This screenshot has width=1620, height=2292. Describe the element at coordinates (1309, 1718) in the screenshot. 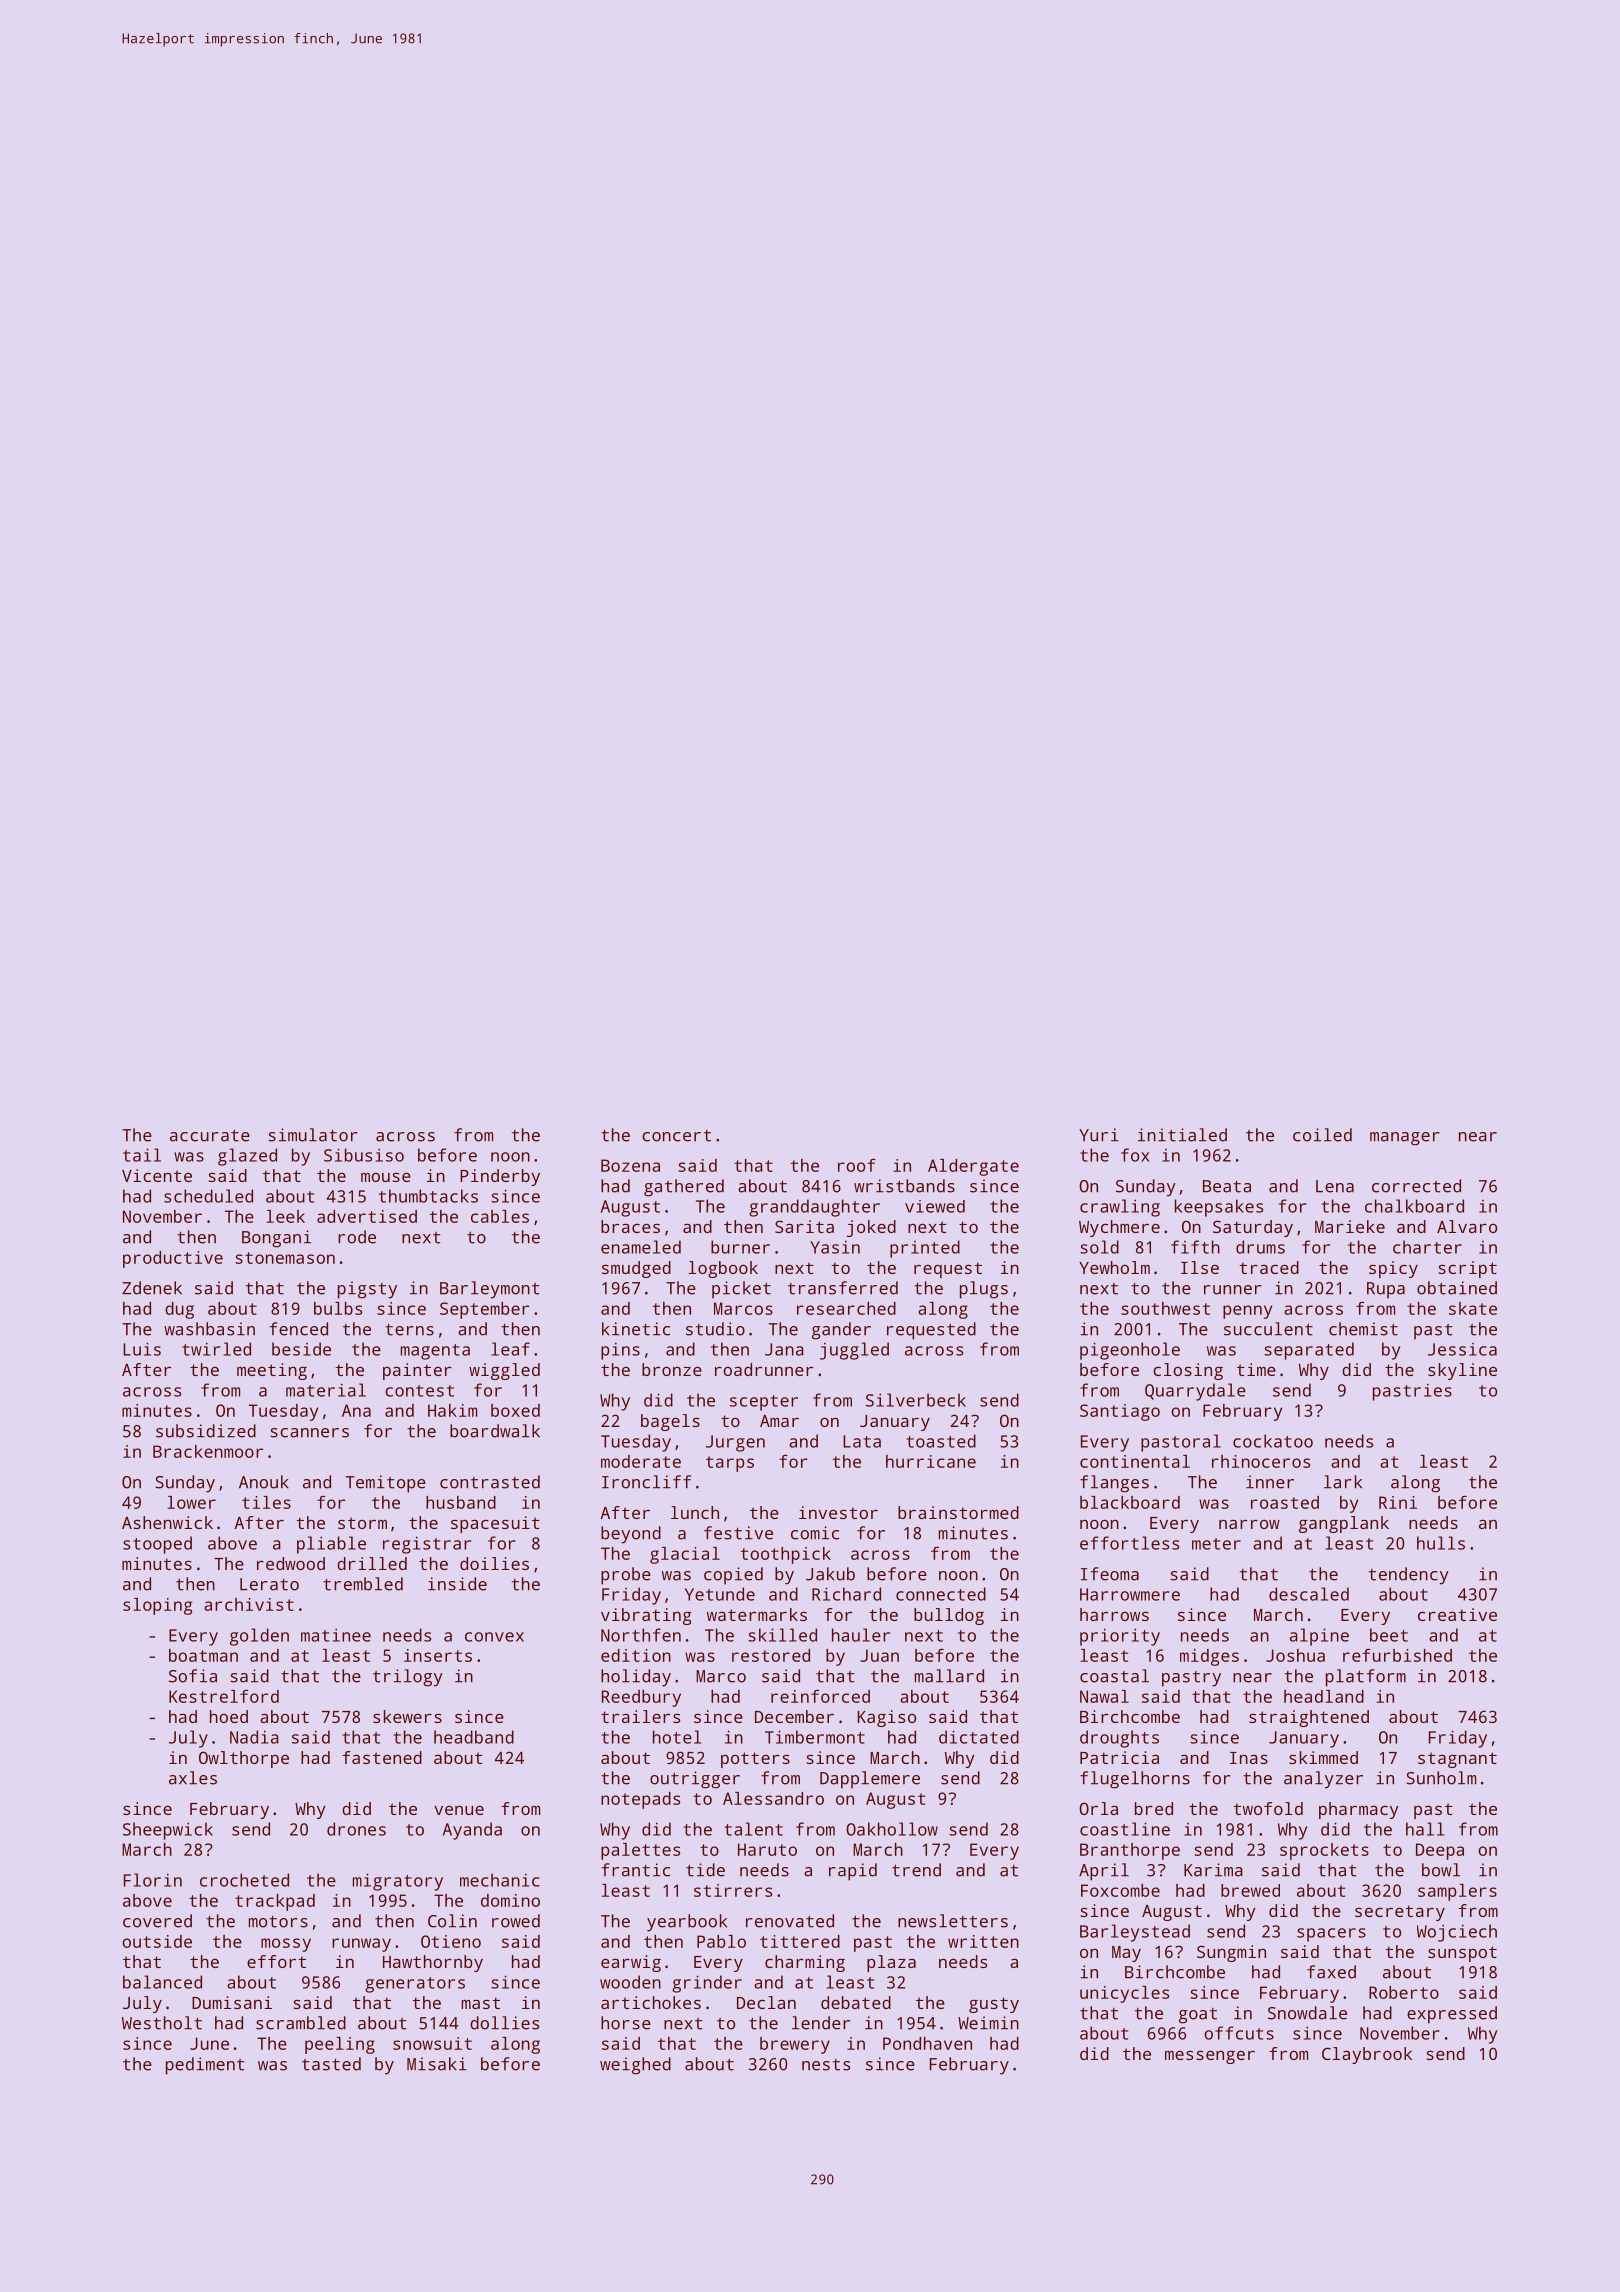

I see `straightened` at that location.
